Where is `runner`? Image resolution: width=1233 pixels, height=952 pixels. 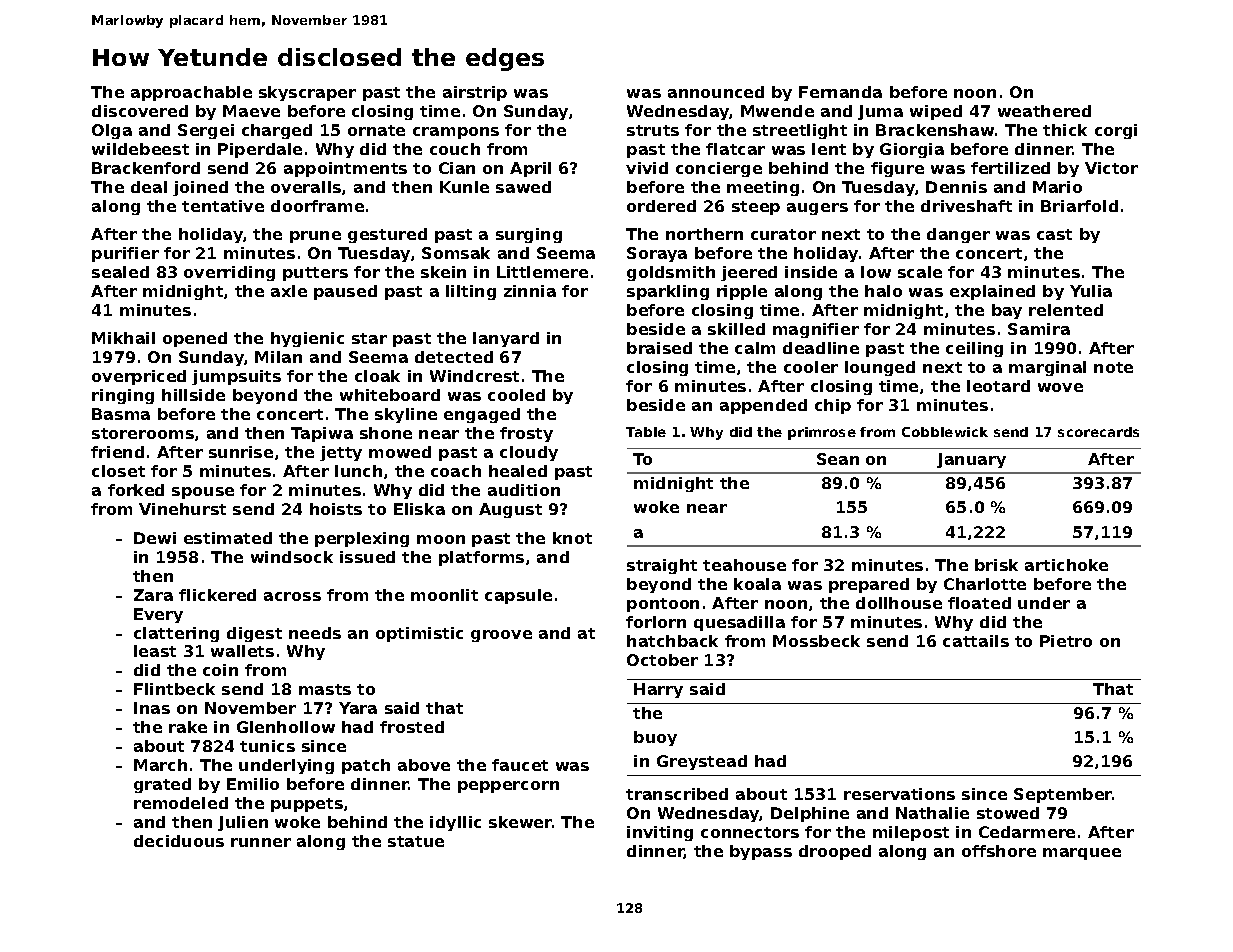 runner is located at coordinates (261, 842).
